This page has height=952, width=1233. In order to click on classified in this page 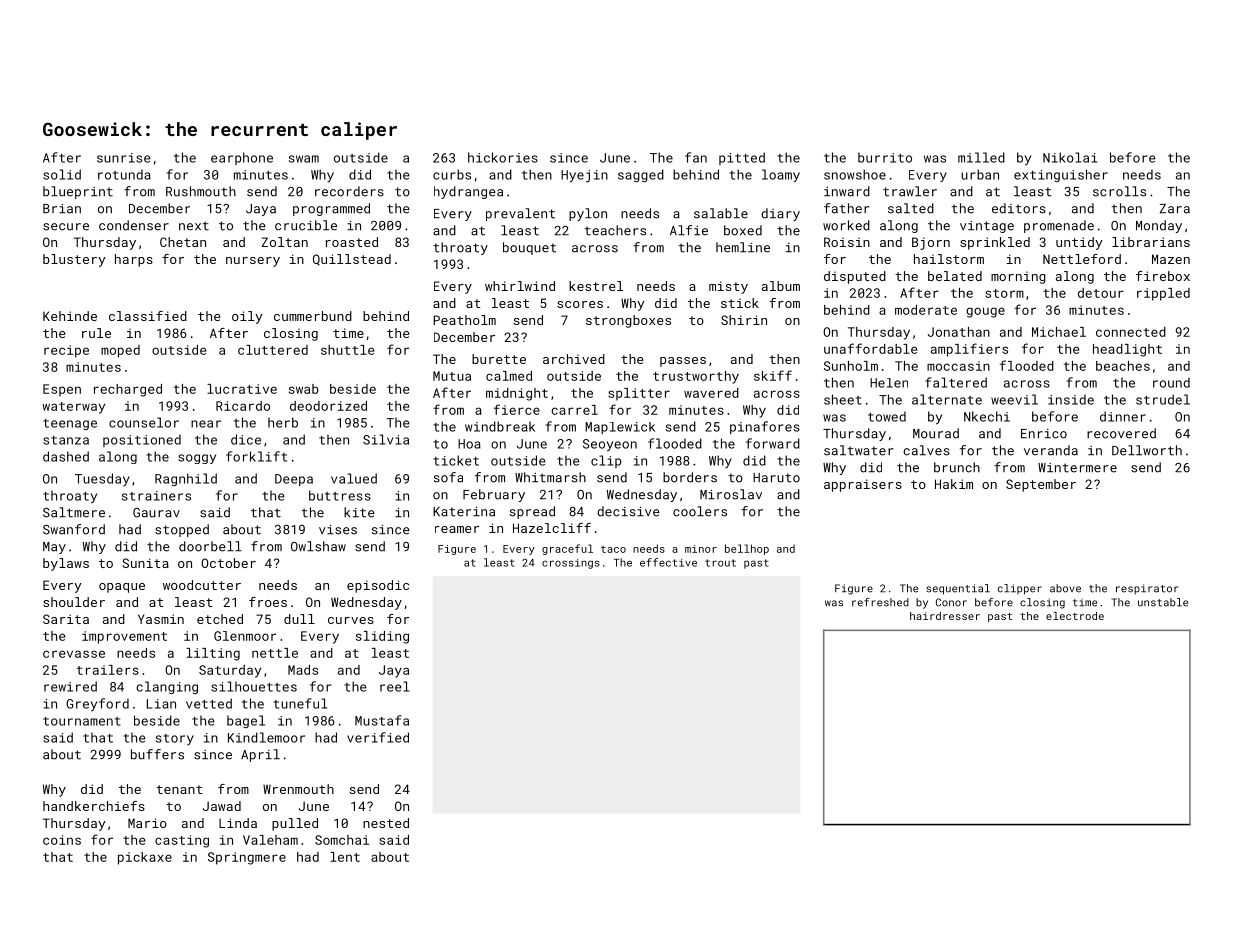, I will do `click(148, 316)`.
